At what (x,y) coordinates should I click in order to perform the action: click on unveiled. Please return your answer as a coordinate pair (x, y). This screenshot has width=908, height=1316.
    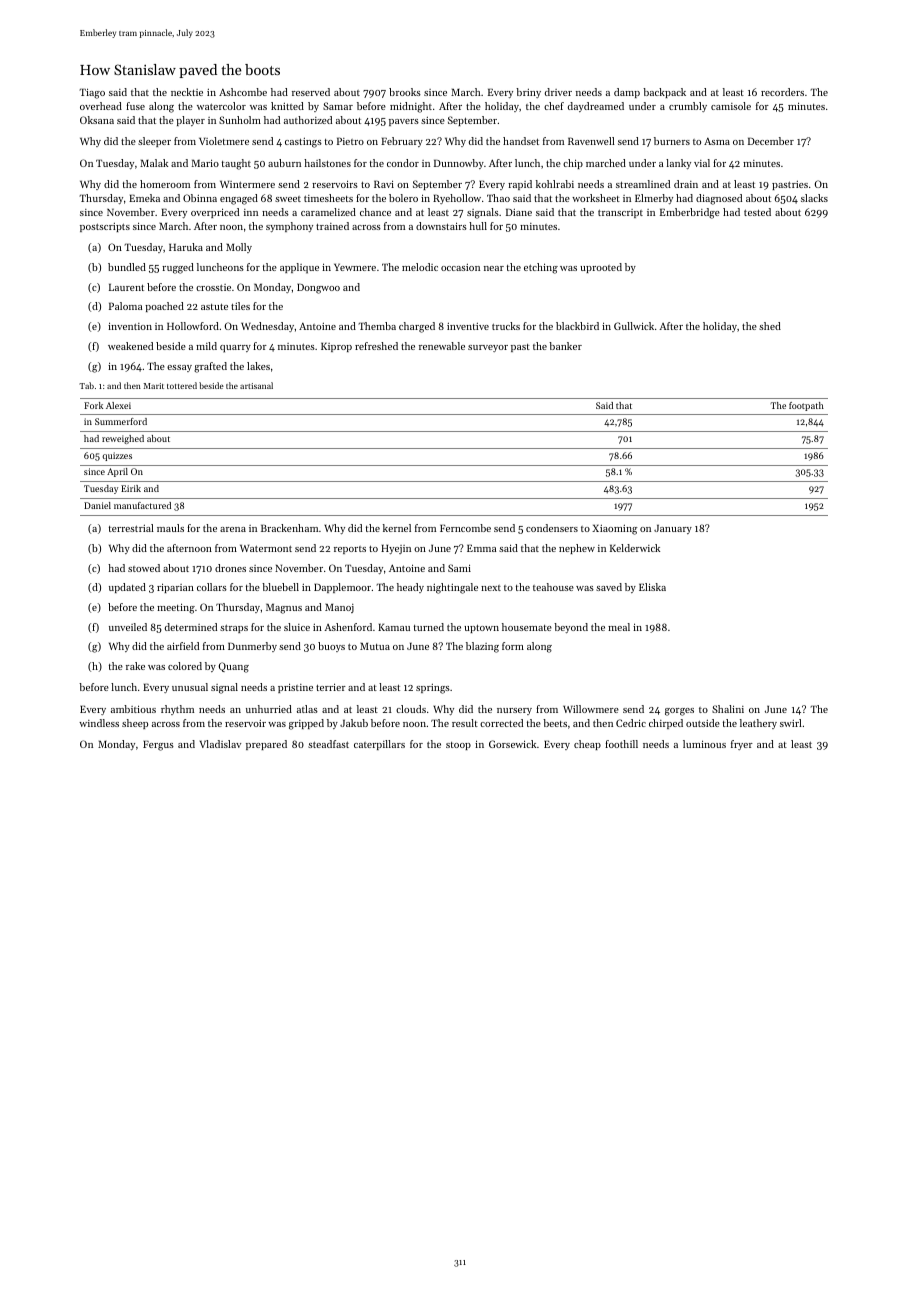
    Looking at the image, I should click on (128, 627).
